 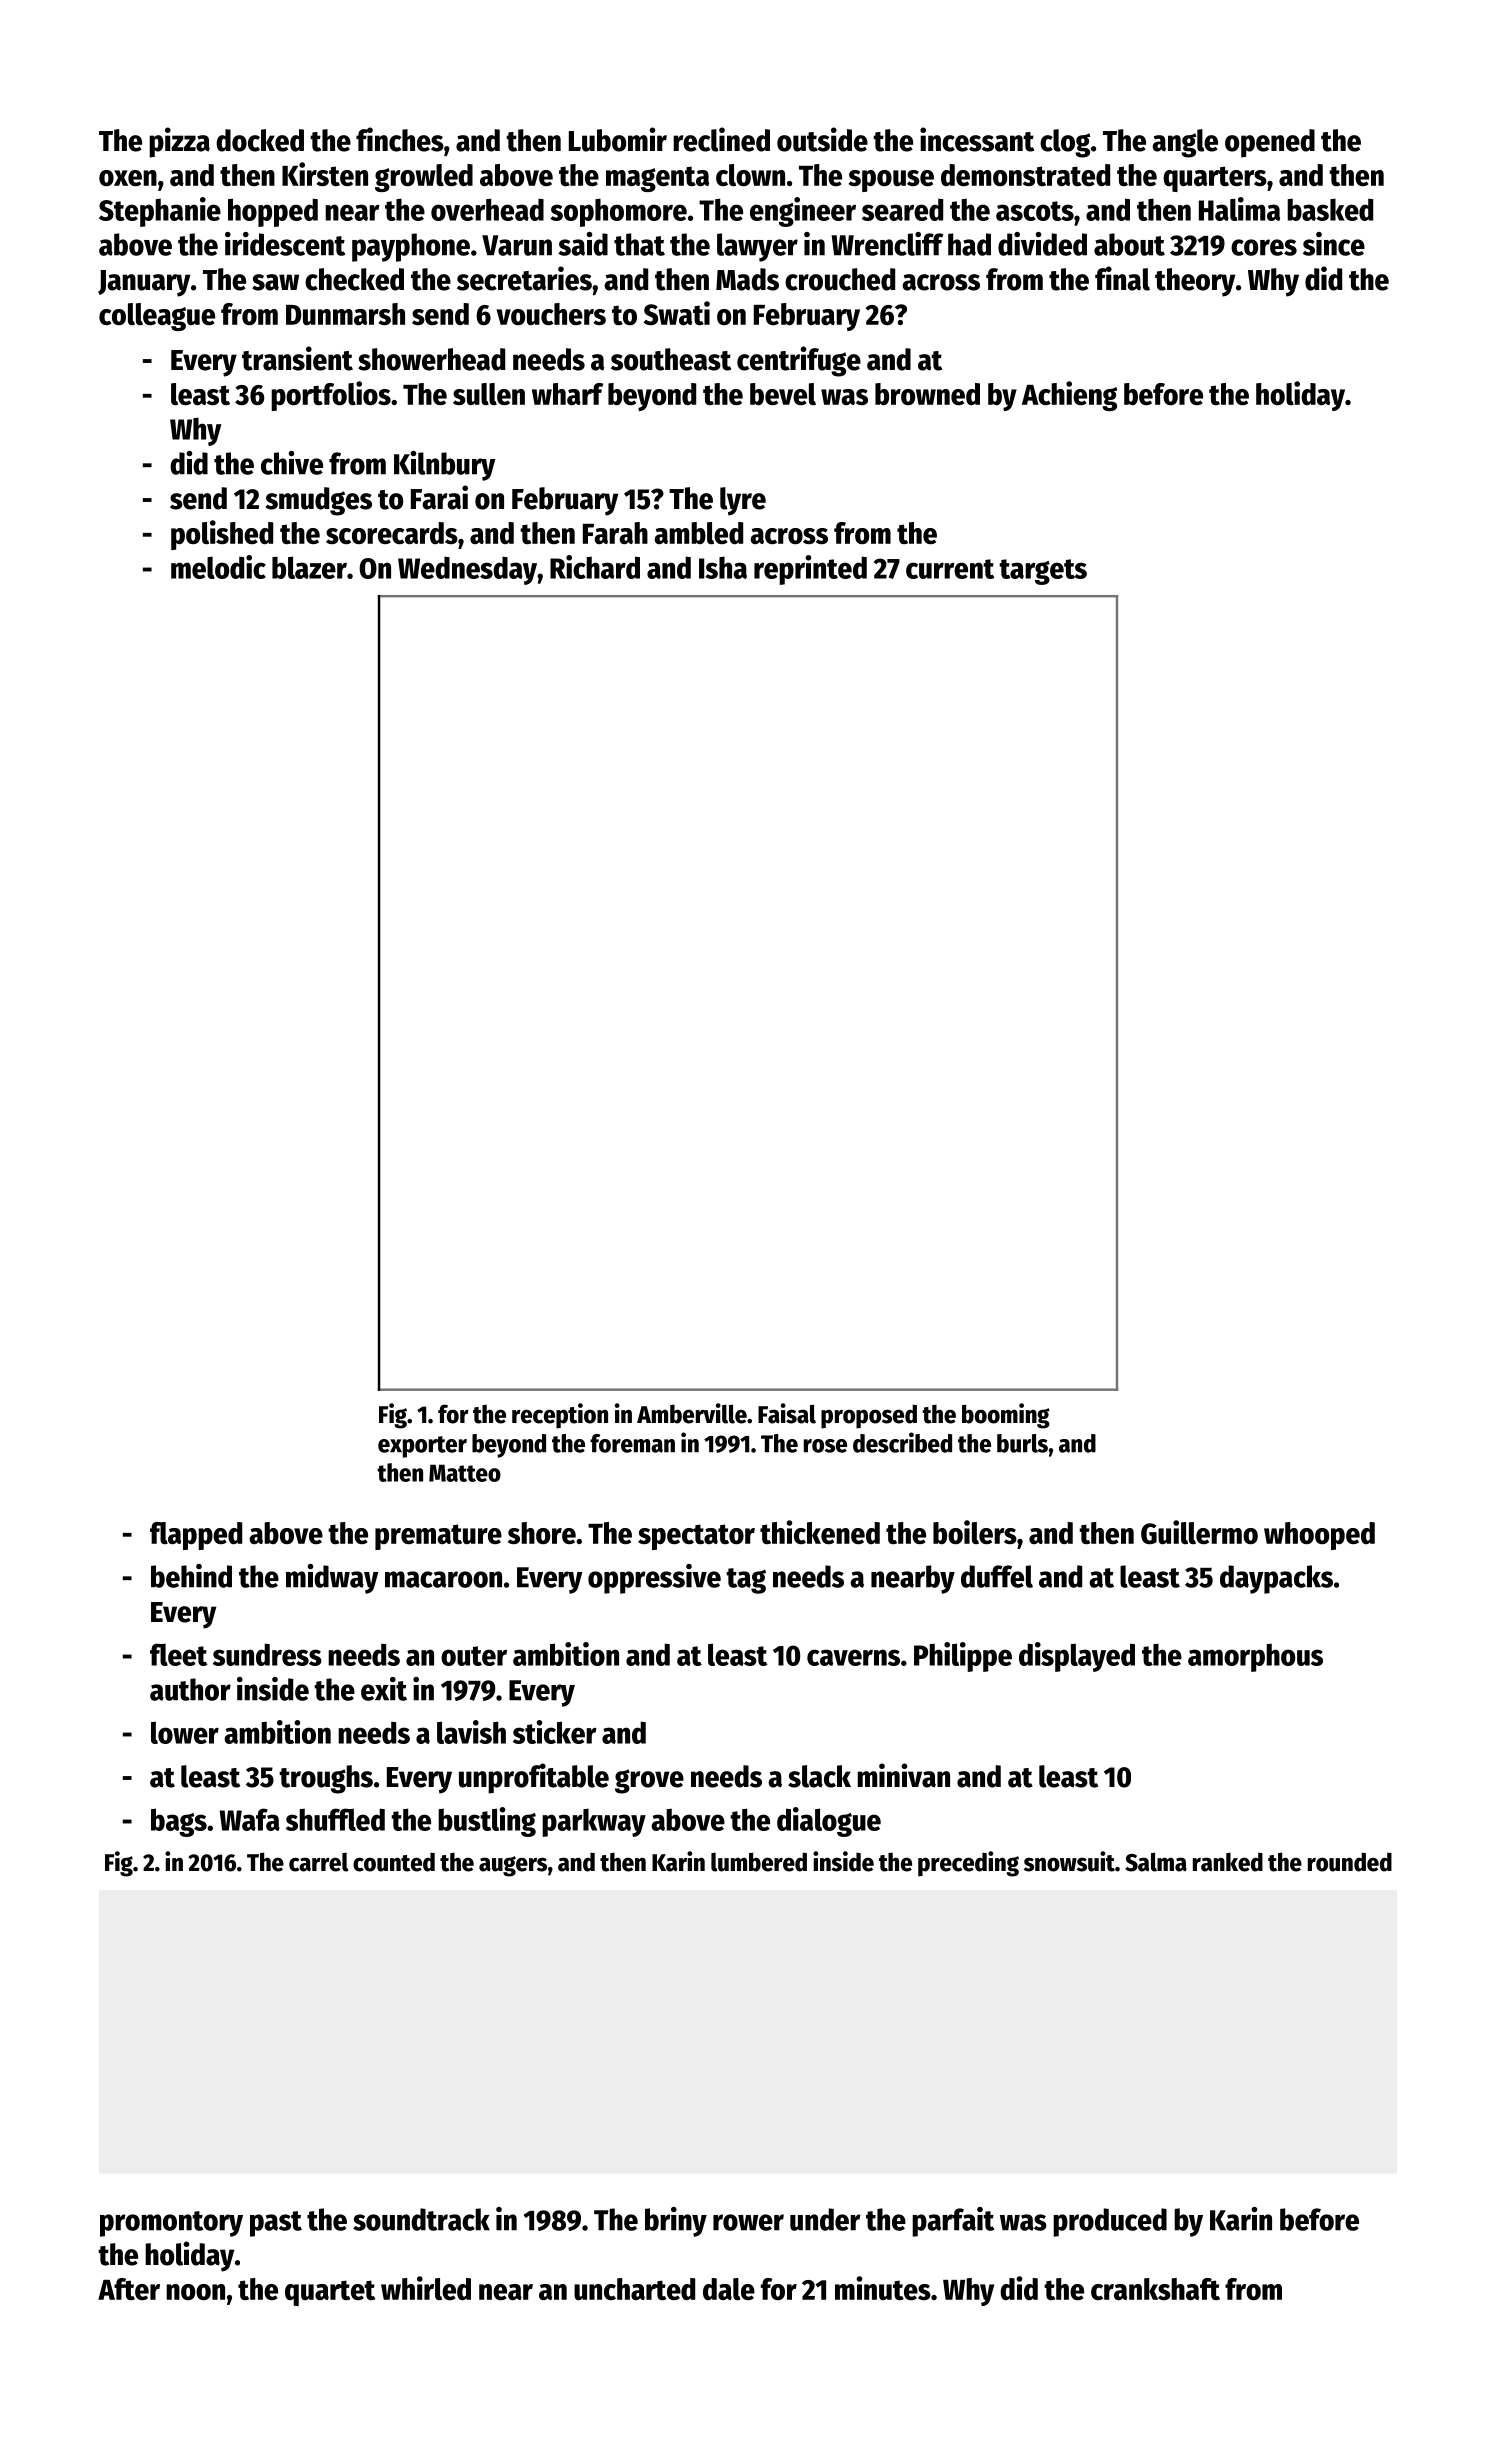 What do you see at coordinates (1155, 2289) in the image?
I see `crankshaft` at bounding box center [1155, 2289].
